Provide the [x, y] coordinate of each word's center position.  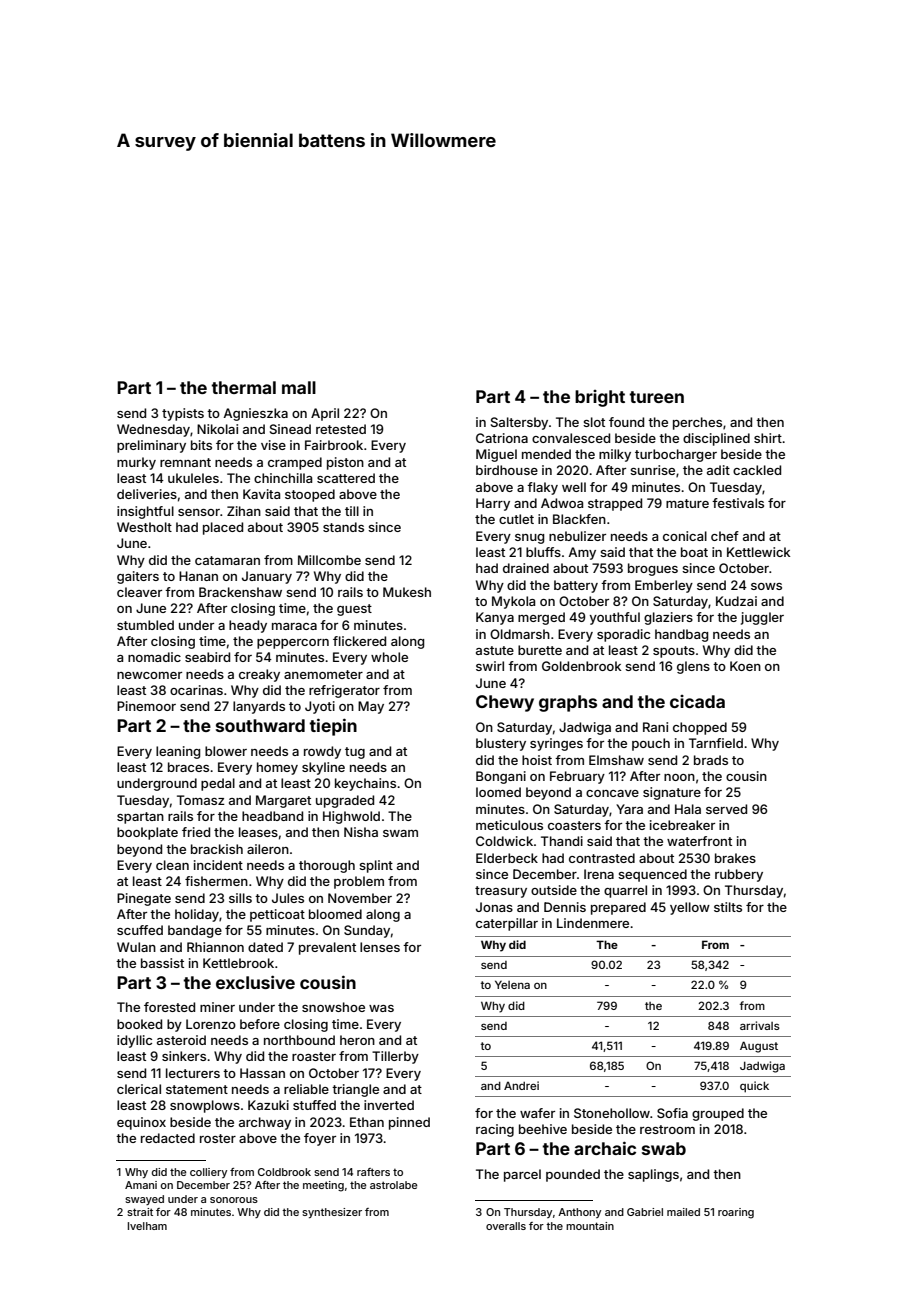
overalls [506, 1226]
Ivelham [147, 1226]
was [381, 1008]
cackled [757, 470]
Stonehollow [612, 1113]
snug [529, 539]
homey [277, 768]
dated [265, 947]
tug [355, 753]
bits [201, 445]
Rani [655, 727]
